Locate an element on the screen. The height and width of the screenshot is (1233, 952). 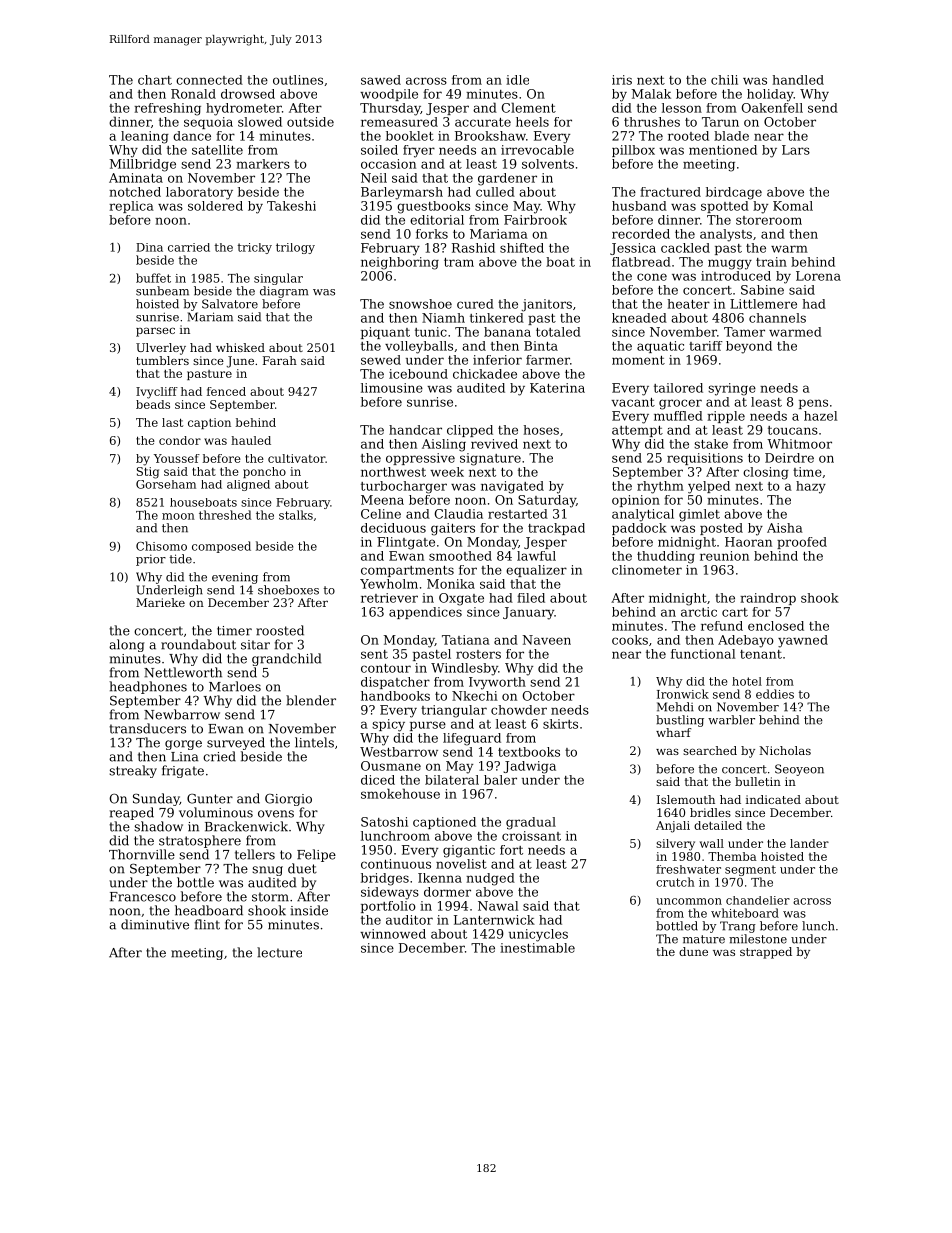
markers is located at coordinates (263, 164).
